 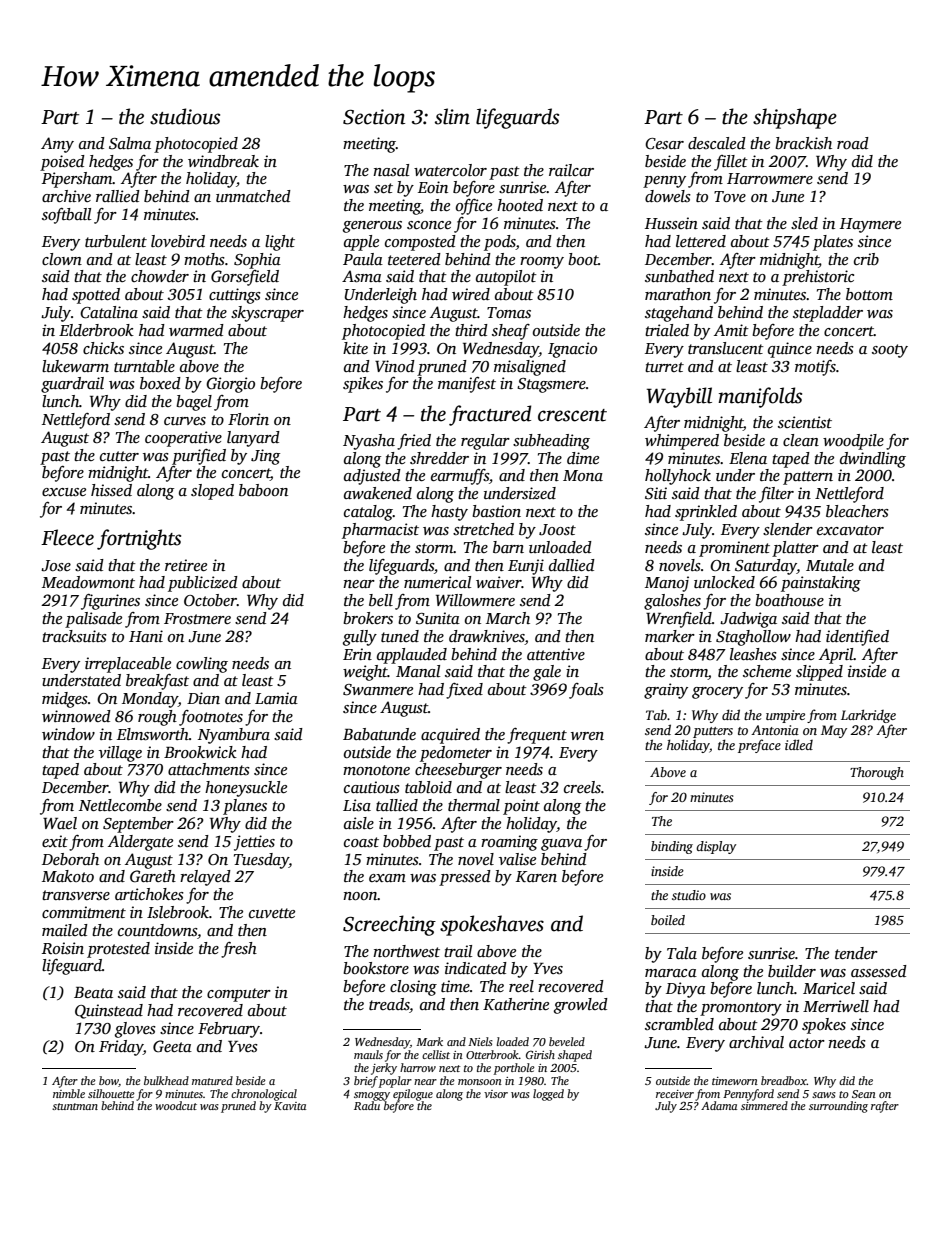 I want to click on slim, so click(x=452, y=116).
